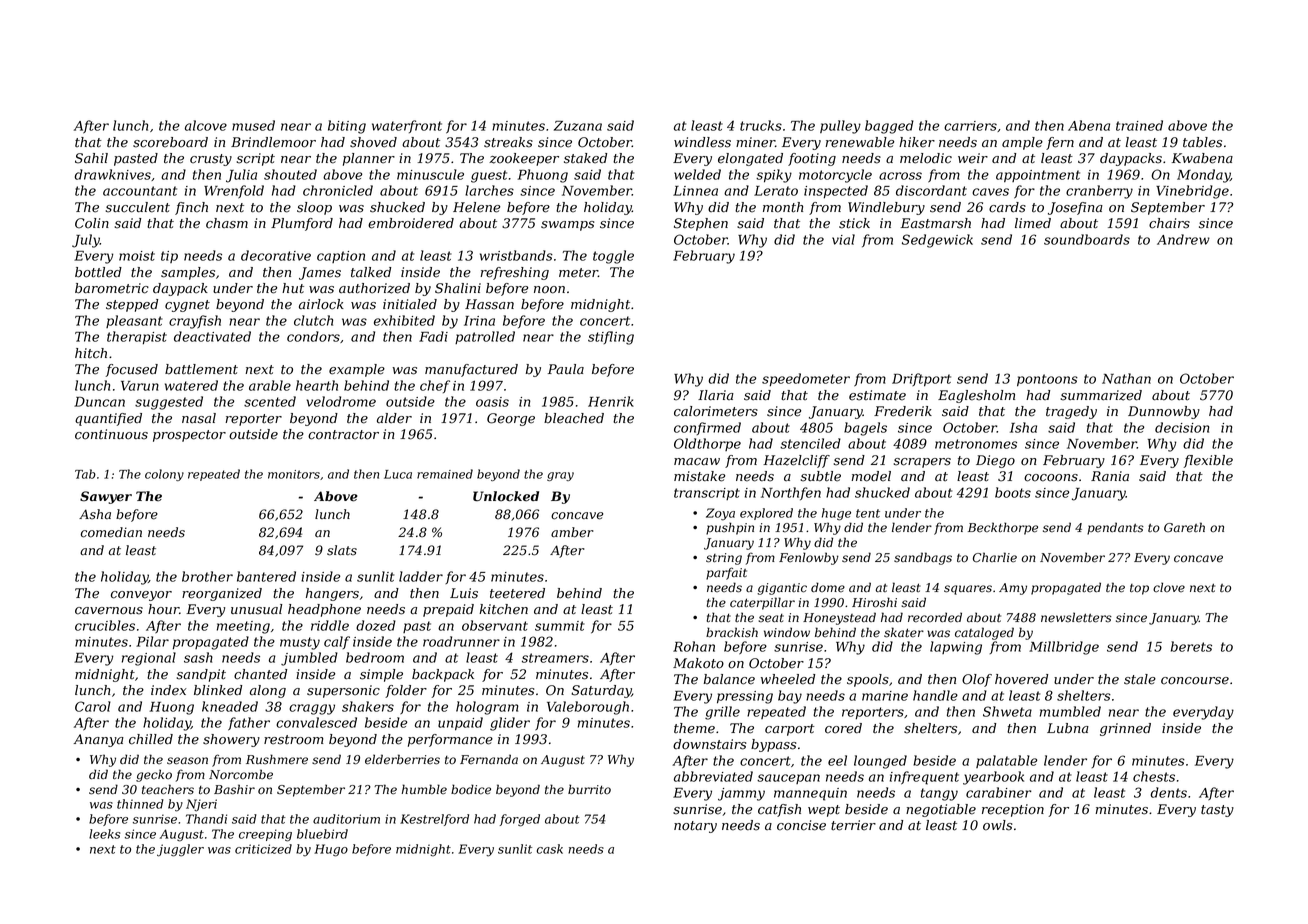 The image size is (1308, 924). Describe the element at coordinates (435, 386) in the image. I see `chef` at that location.
